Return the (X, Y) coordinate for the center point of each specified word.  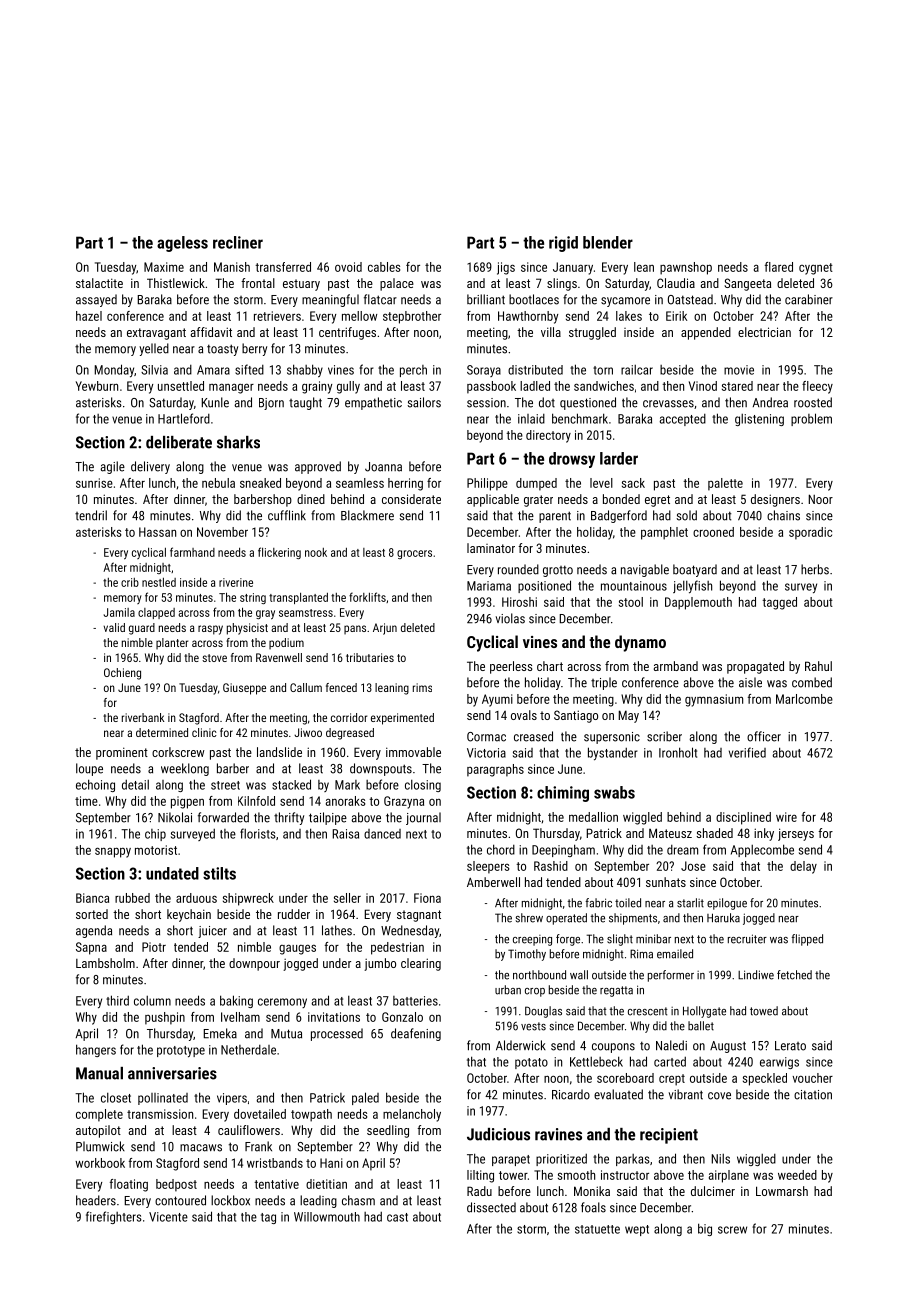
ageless (182, 244)
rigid (563, 244)
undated (172, 873)
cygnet (816, 269)
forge (568, 940)
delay (803, 867)
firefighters (114, 1217)
